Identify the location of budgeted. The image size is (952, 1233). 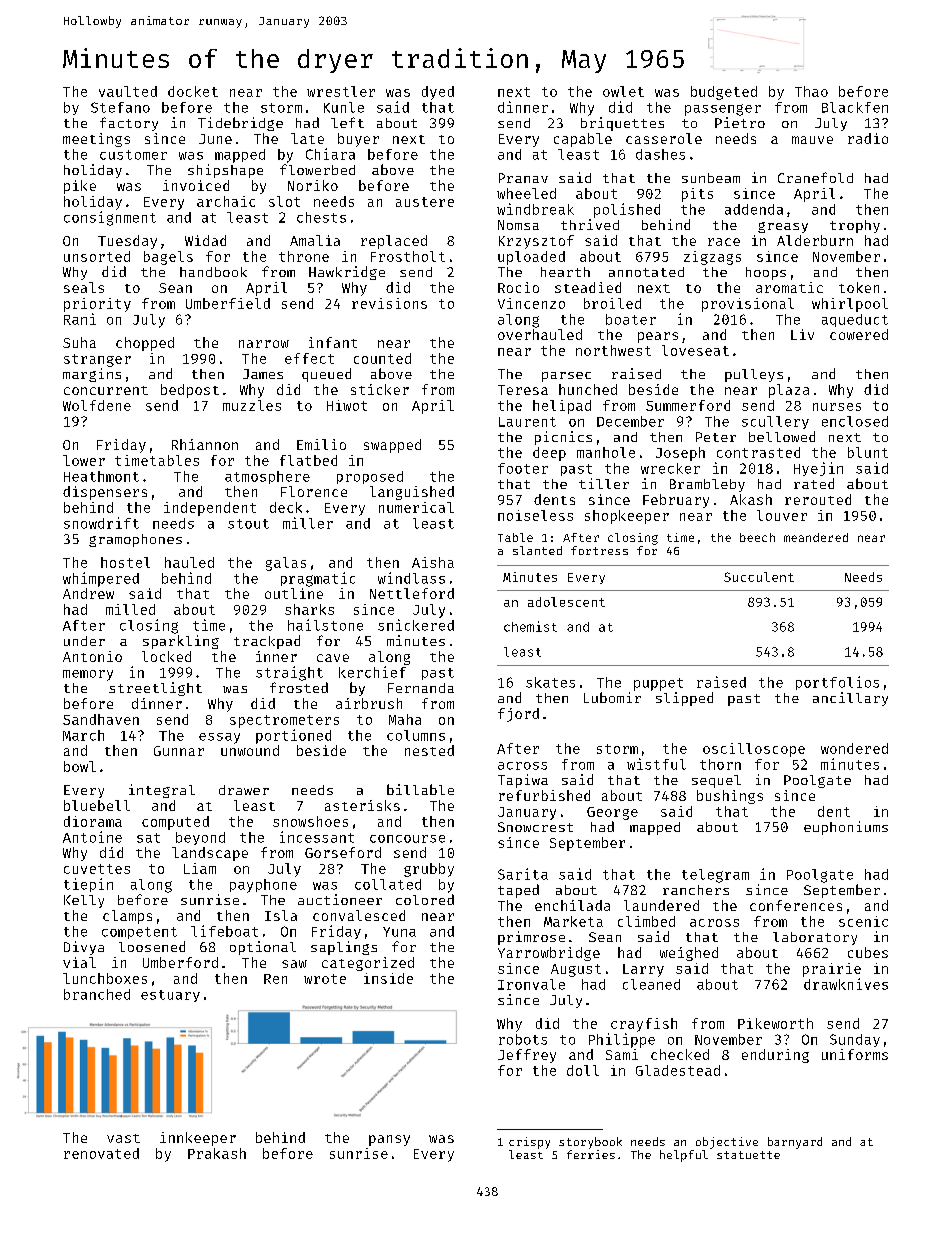
(724, 93).
